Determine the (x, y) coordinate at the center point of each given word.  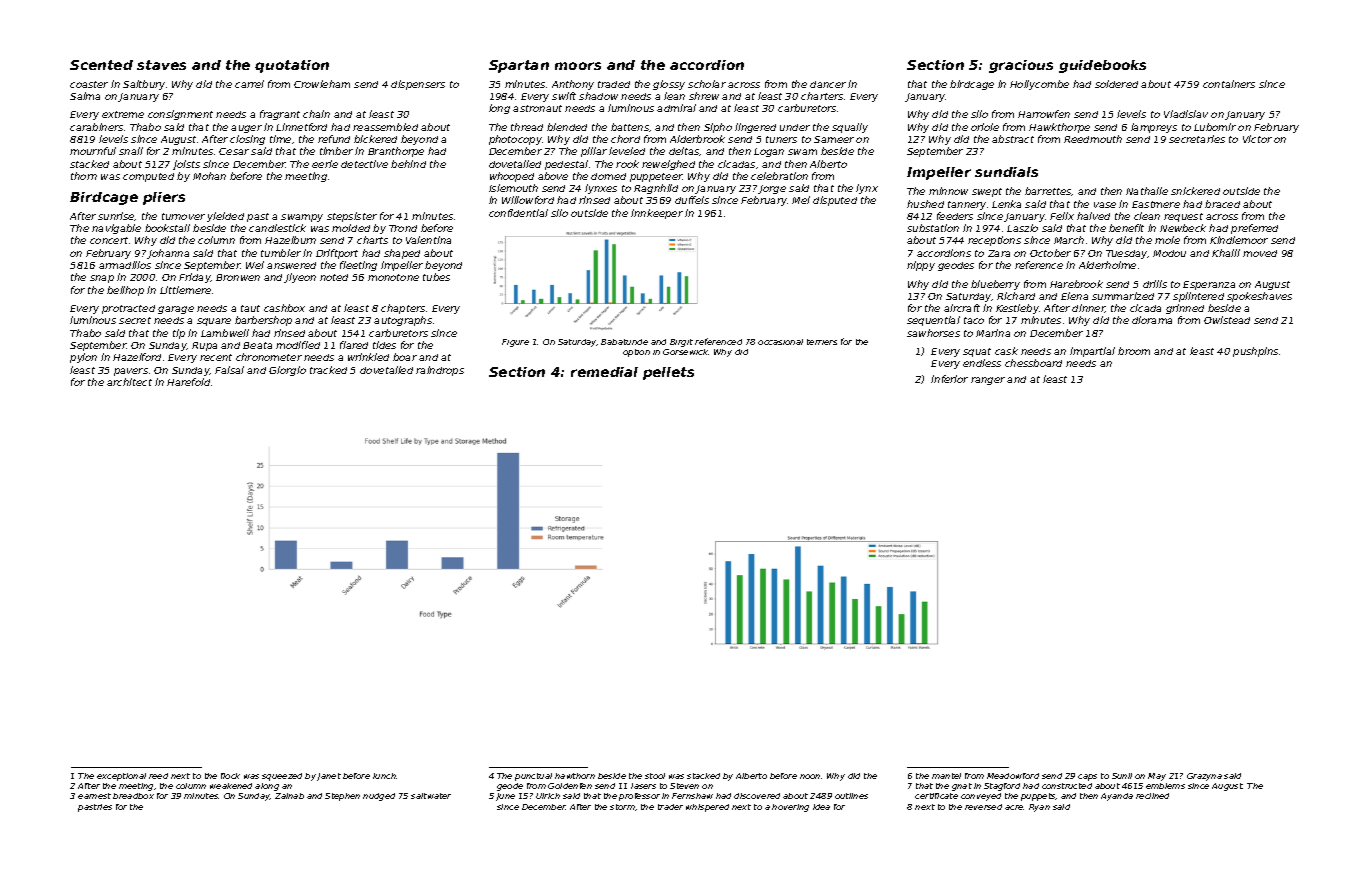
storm (622, 807)
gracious (1021, 66)
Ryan (1039, 808)
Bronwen (238, 277)
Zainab (289, 796)
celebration (779, 176)
